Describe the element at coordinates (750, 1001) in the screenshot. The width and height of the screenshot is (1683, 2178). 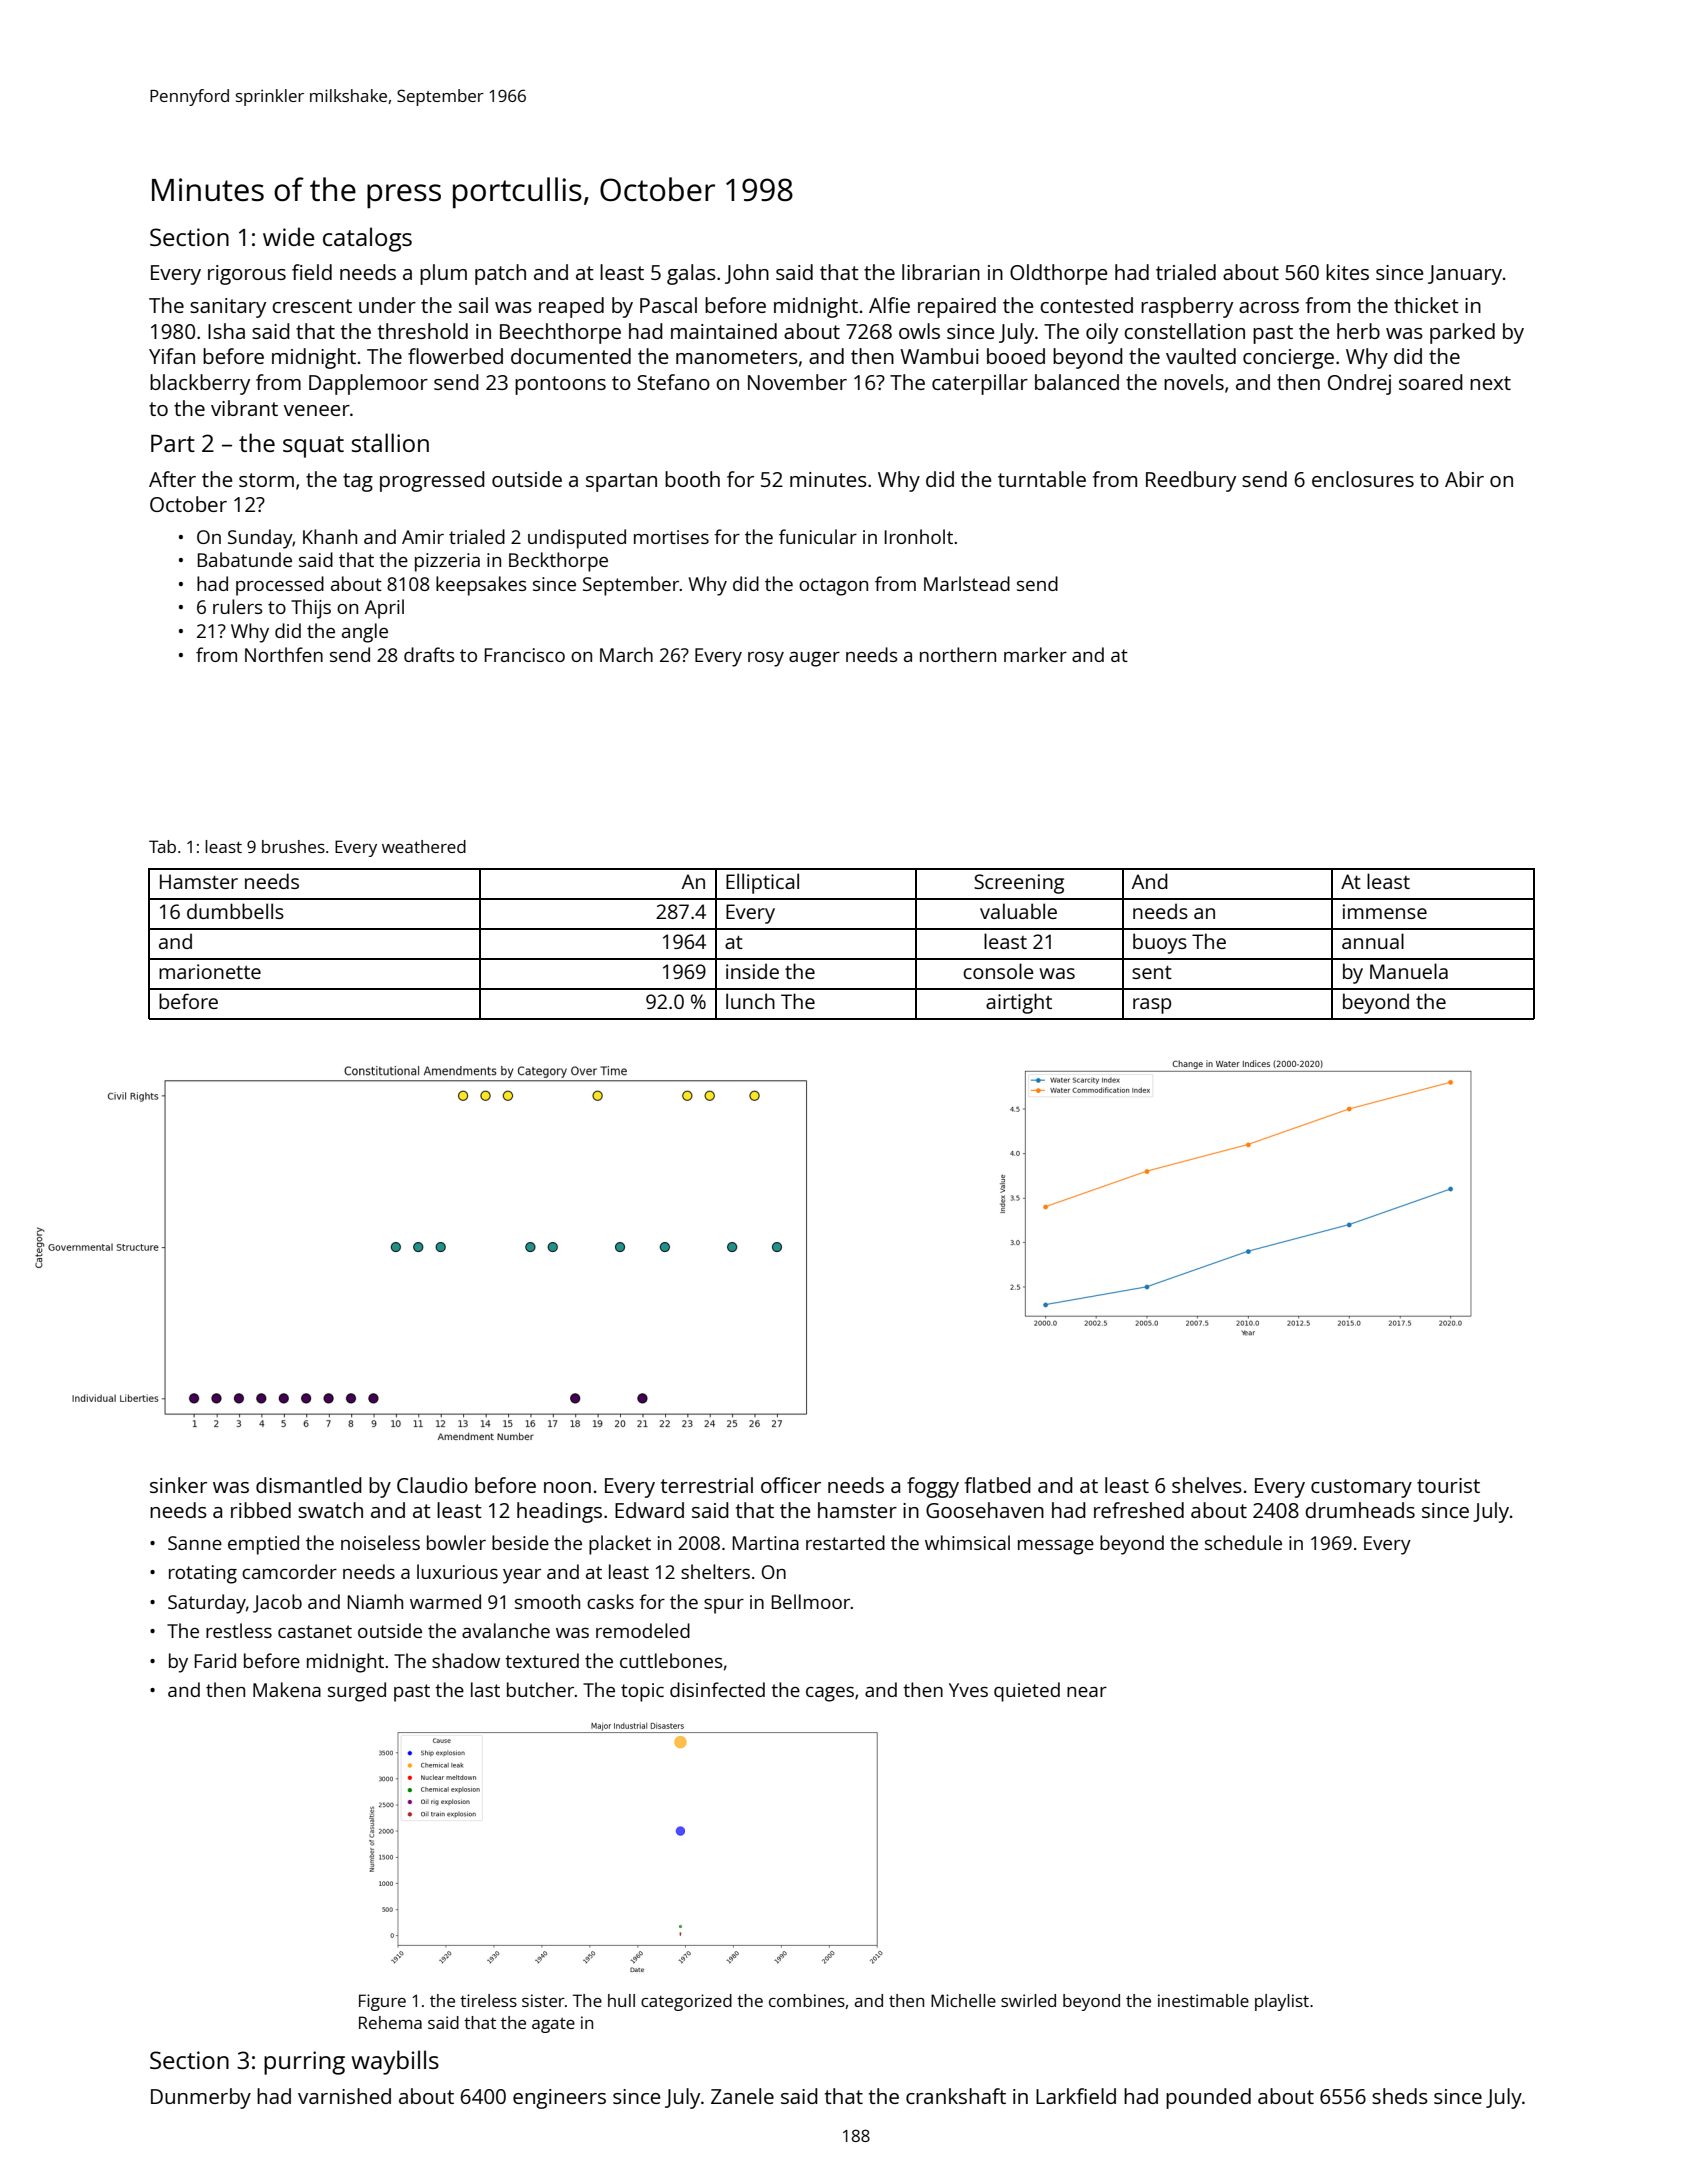
I see `lunch` at that location.
